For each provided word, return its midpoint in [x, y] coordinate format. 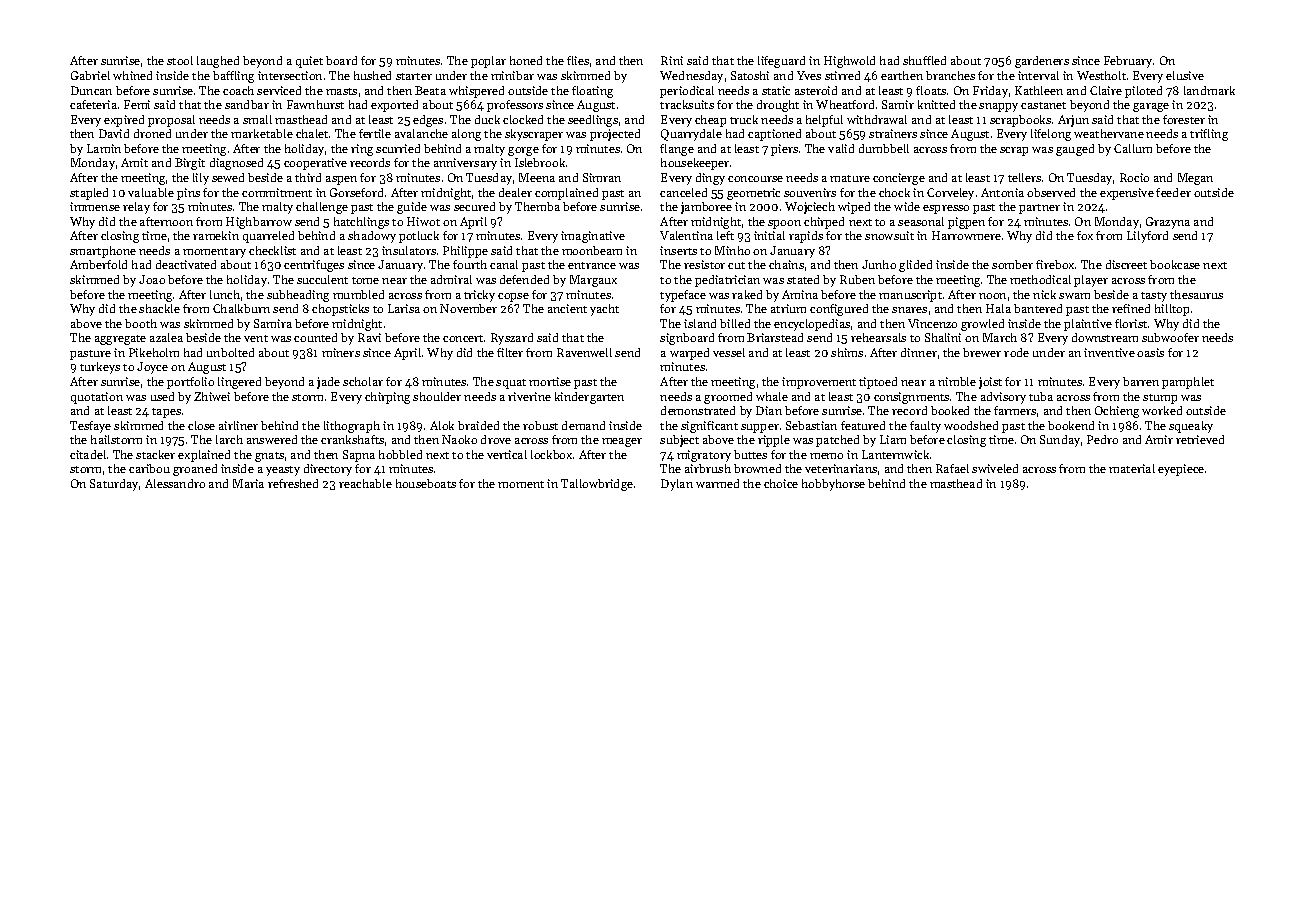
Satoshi [750, 75]
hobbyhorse [833, 485]
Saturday [114, 485]
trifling [1209, 135]
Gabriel [90, 75]
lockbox [551, 454]
